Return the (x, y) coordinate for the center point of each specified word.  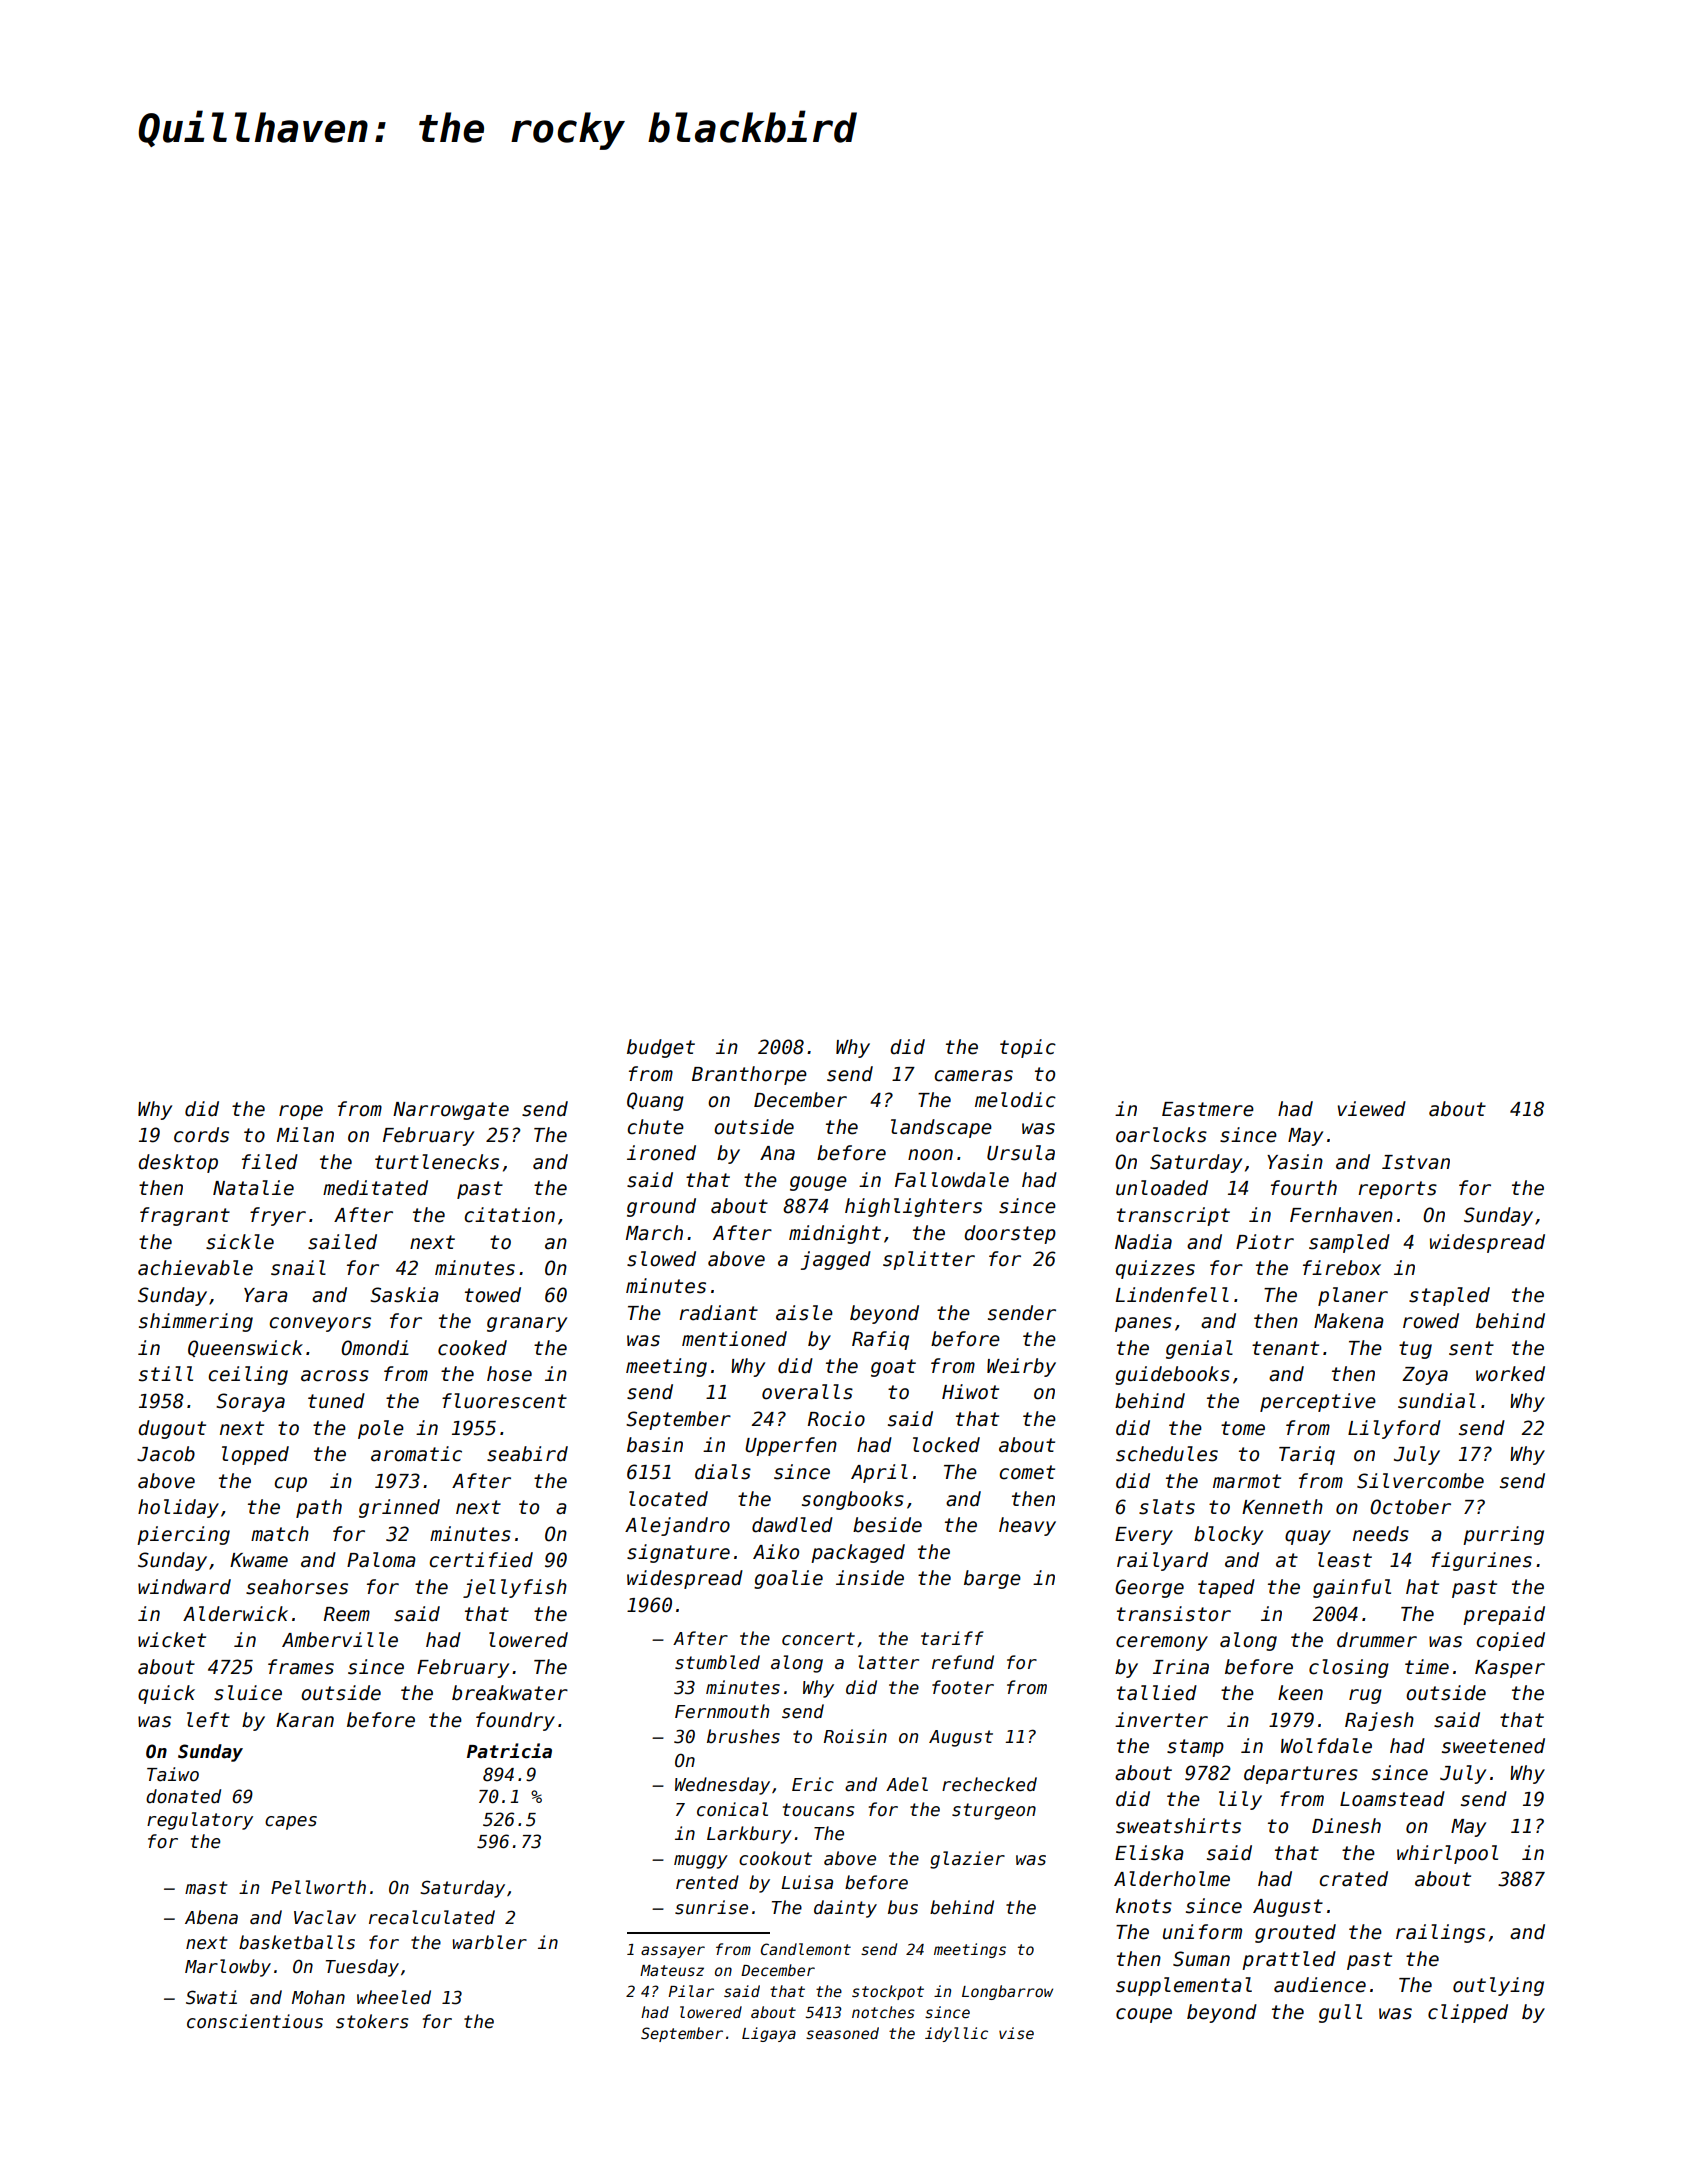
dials (723, 1472)
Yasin (1295, 1162)
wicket (172, 1640)
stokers (372, 2021)
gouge (818, 1183)
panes (1143, 1324)
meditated (375, 1188)
